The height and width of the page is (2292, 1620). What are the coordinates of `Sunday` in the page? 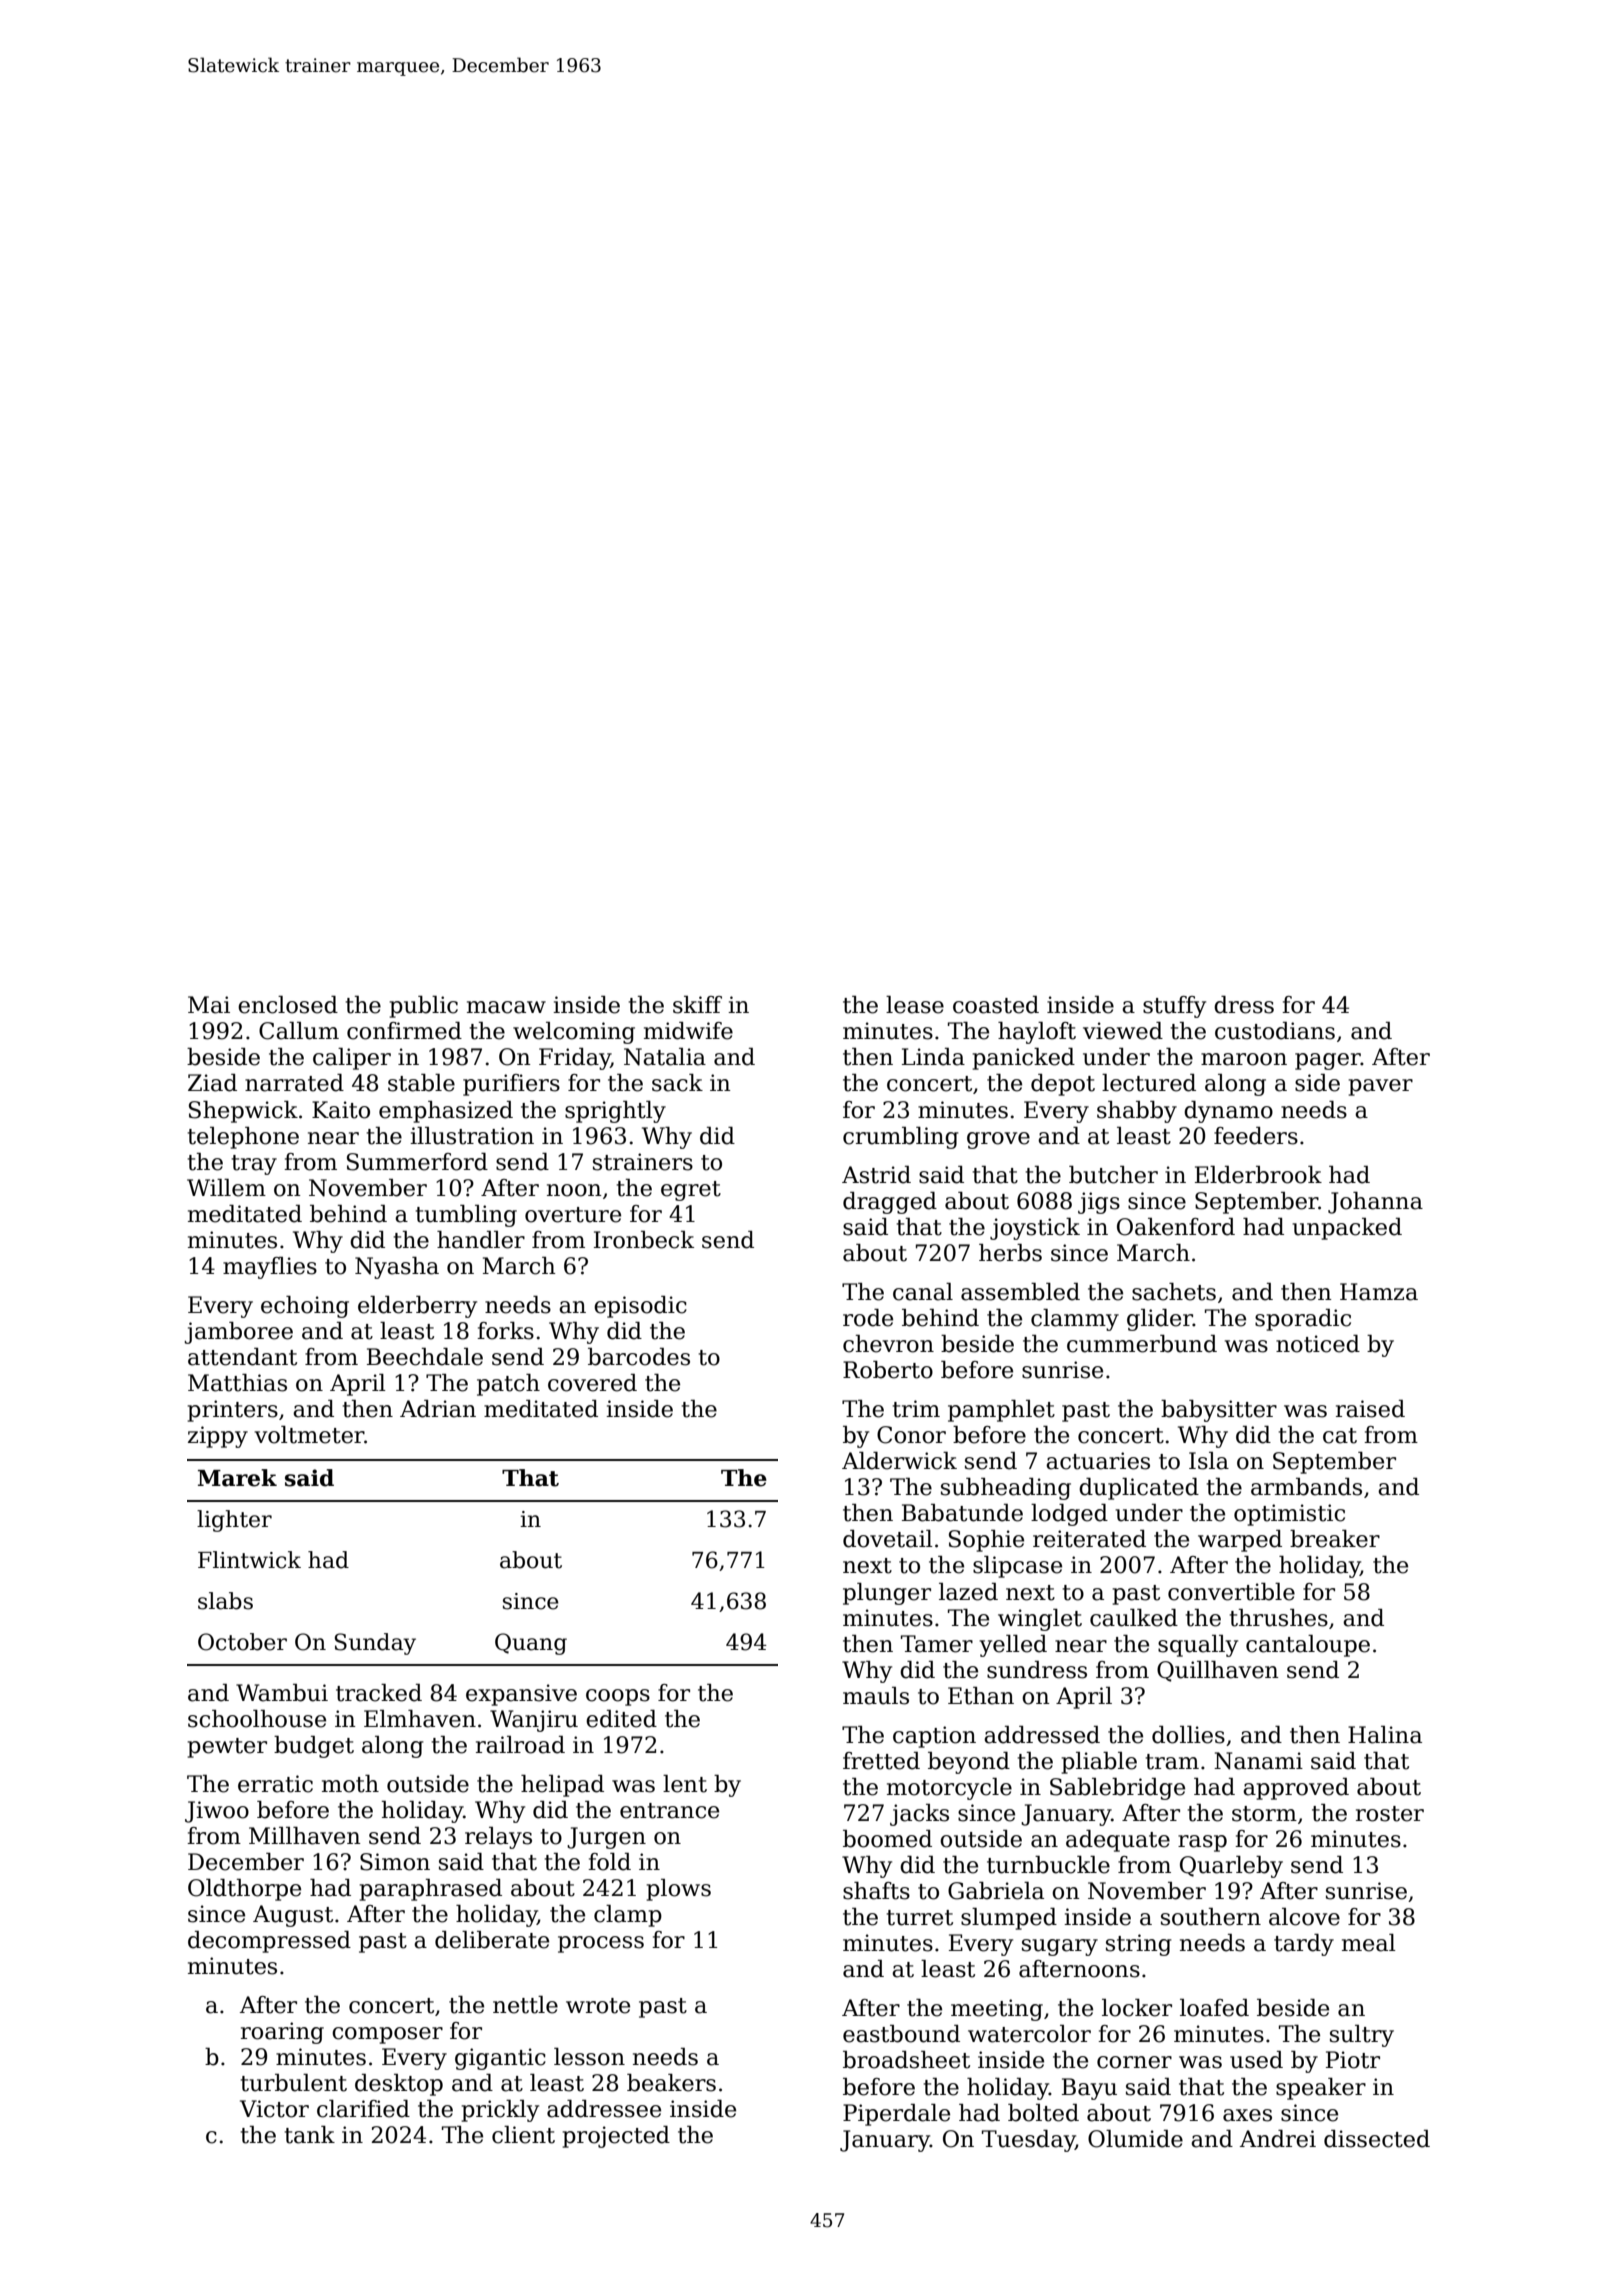 It's located at (375, 1644).
